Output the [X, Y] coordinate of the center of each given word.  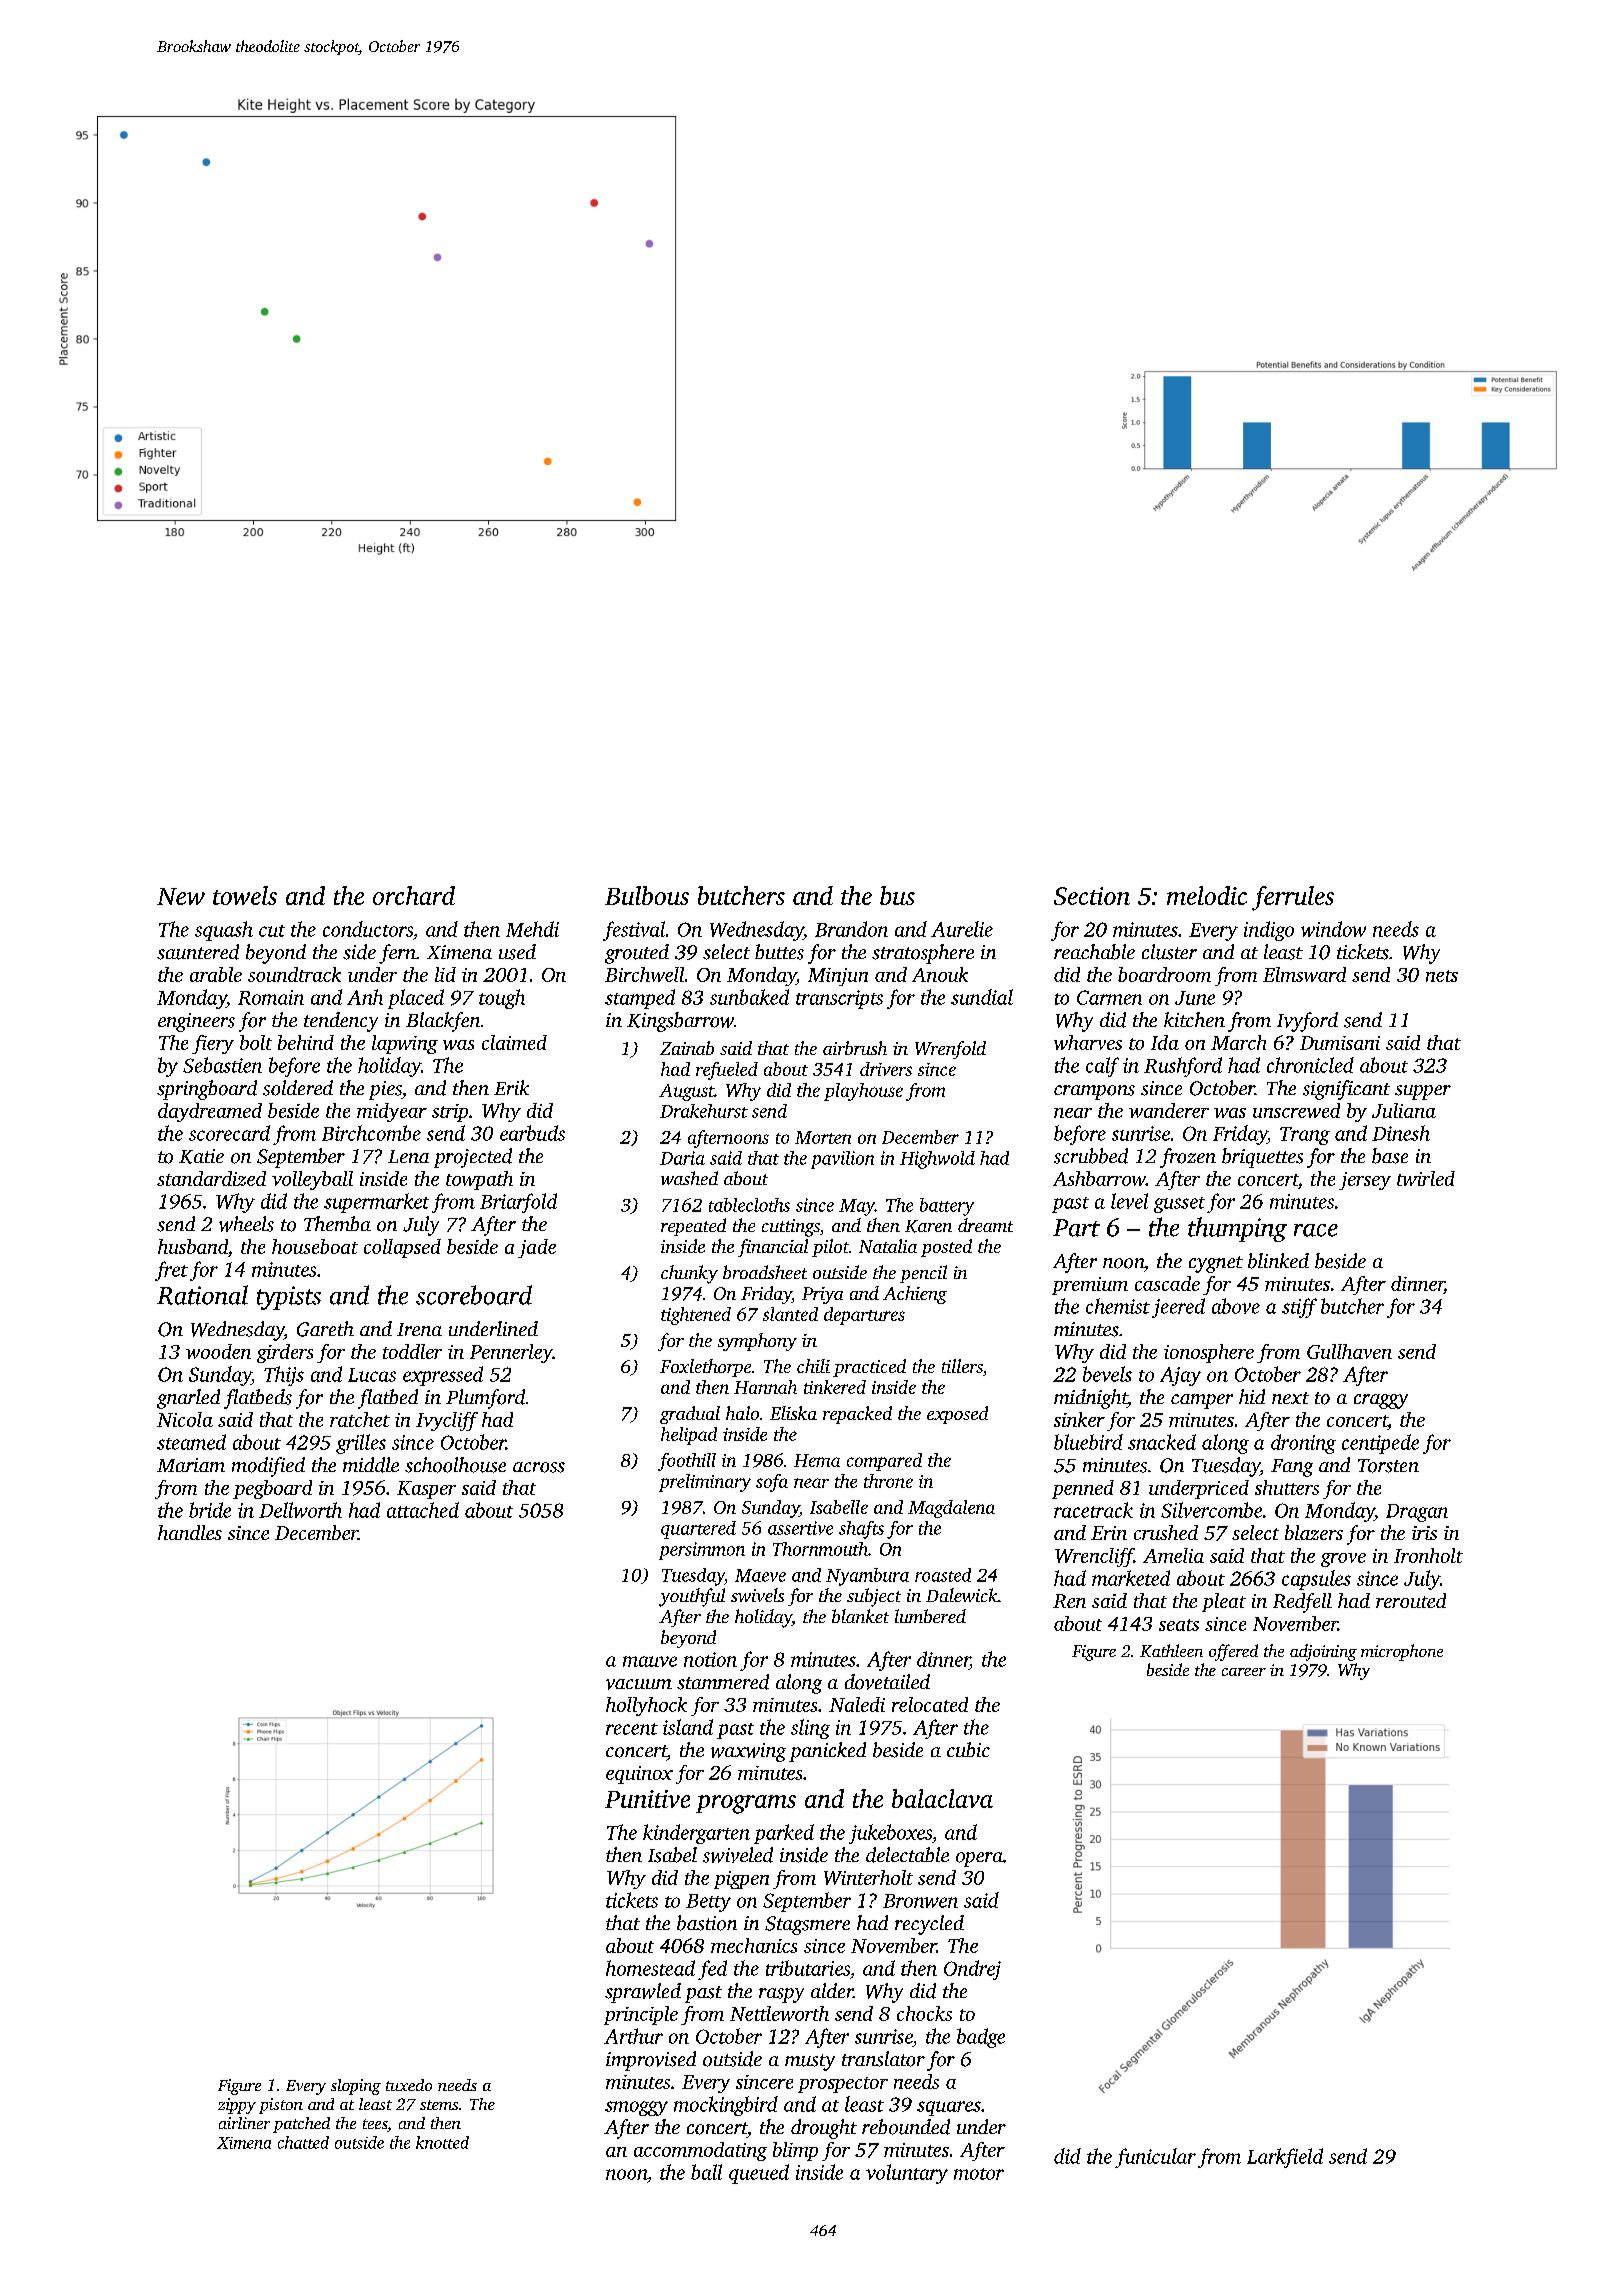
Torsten [1388, 1466]
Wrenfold [950, 1050]
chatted [303, 2142]
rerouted [1411, 1600]
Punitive [647, 1799]
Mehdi [532, 929]
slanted [790, 1314]
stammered [723, 1682]
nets [1442, 976]
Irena [419, 1329]
